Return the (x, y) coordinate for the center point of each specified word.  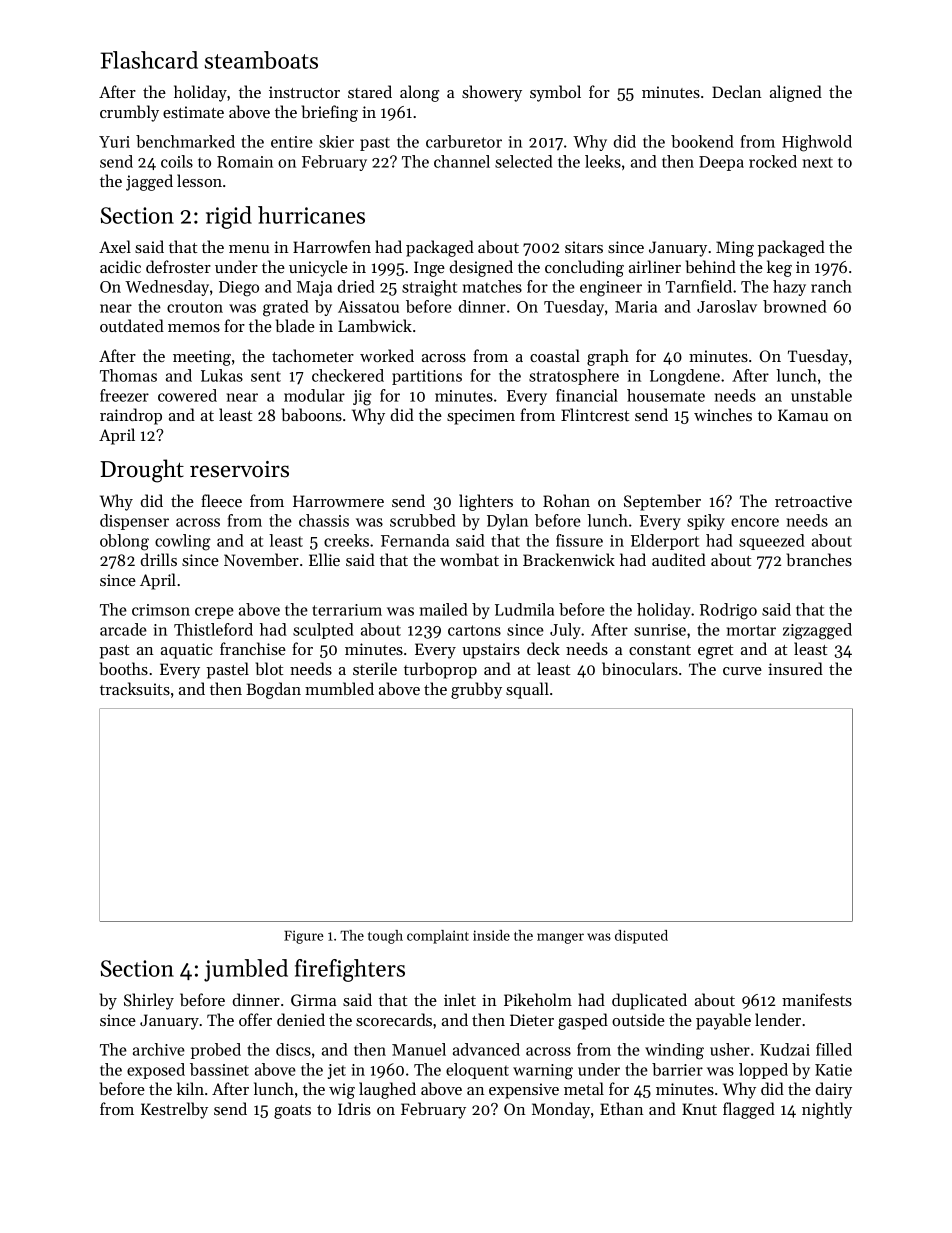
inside (491, 935)
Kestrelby (174, 1110)
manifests (817, 999)
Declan (737, 91)
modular (314, 395)
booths (124, 668)
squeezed (772, 542)
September (662, 502)
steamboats (261, 60)
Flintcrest (595, 414)
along (419, 93)
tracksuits (135, 688)
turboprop (440, 670)
